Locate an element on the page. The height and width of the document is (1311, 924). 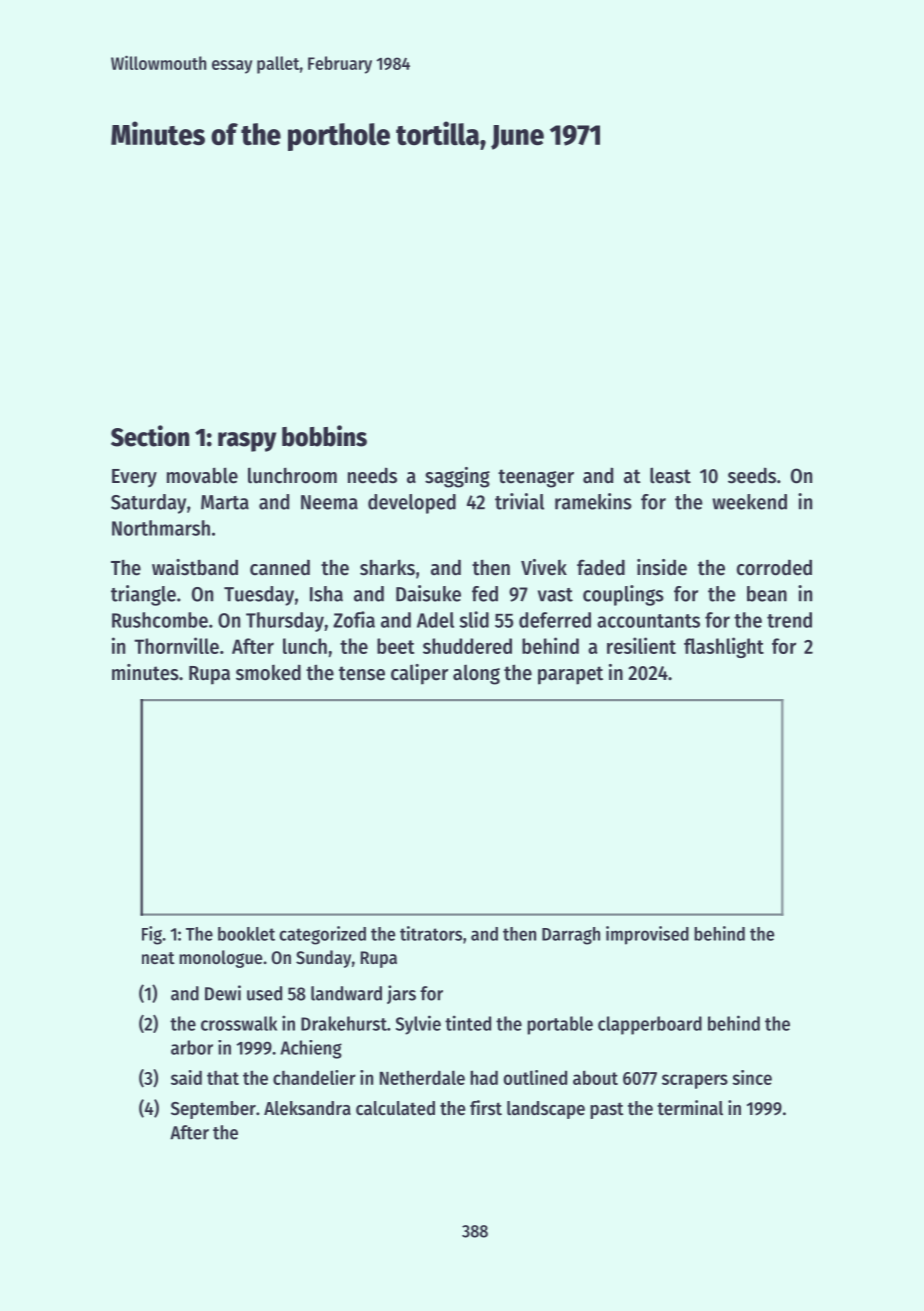
past is located at coordinates (607, 1110).
